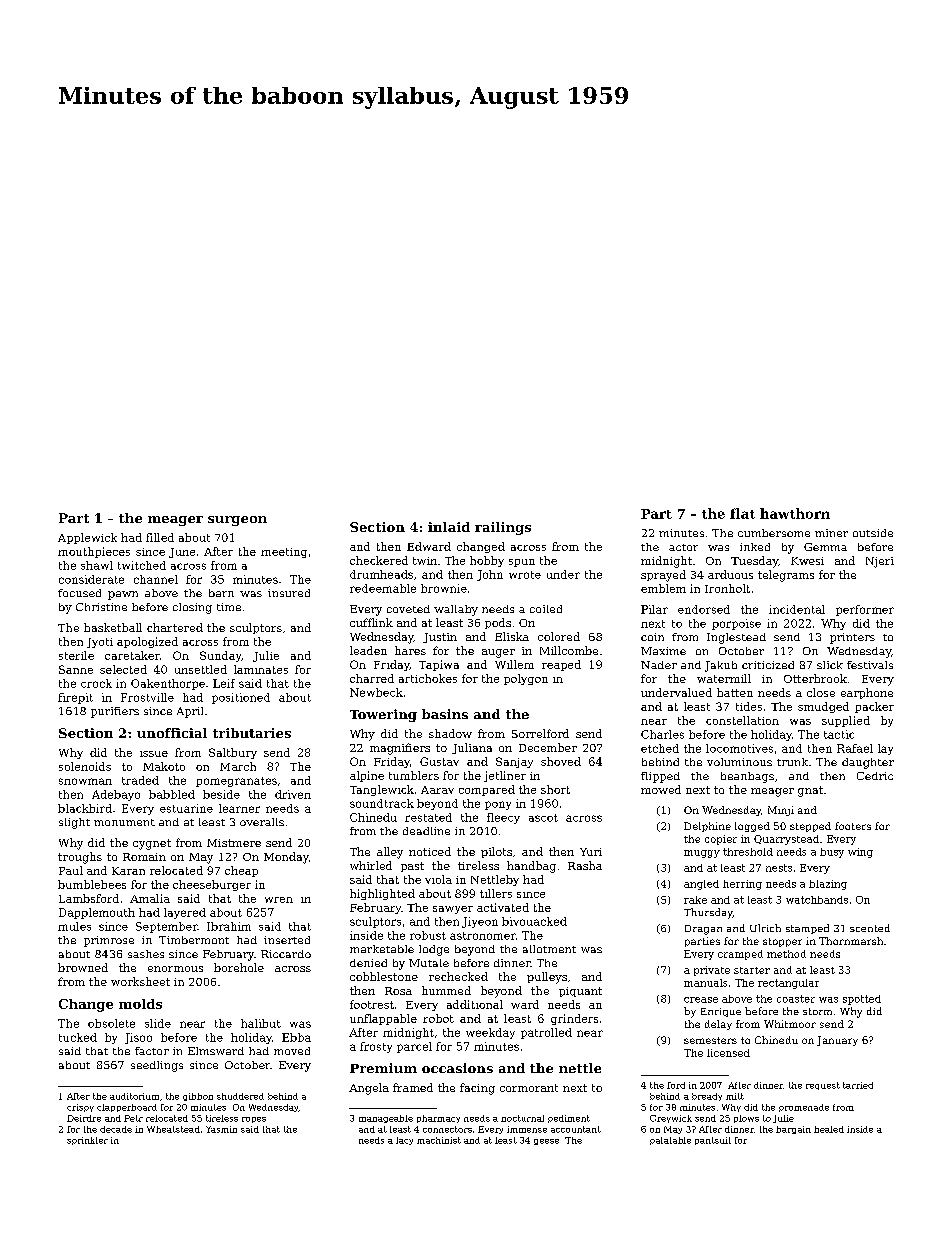  What do you see at coordinates (870, 928) in the screenshot?
I see `scented` at bounding box center [870, 928].
